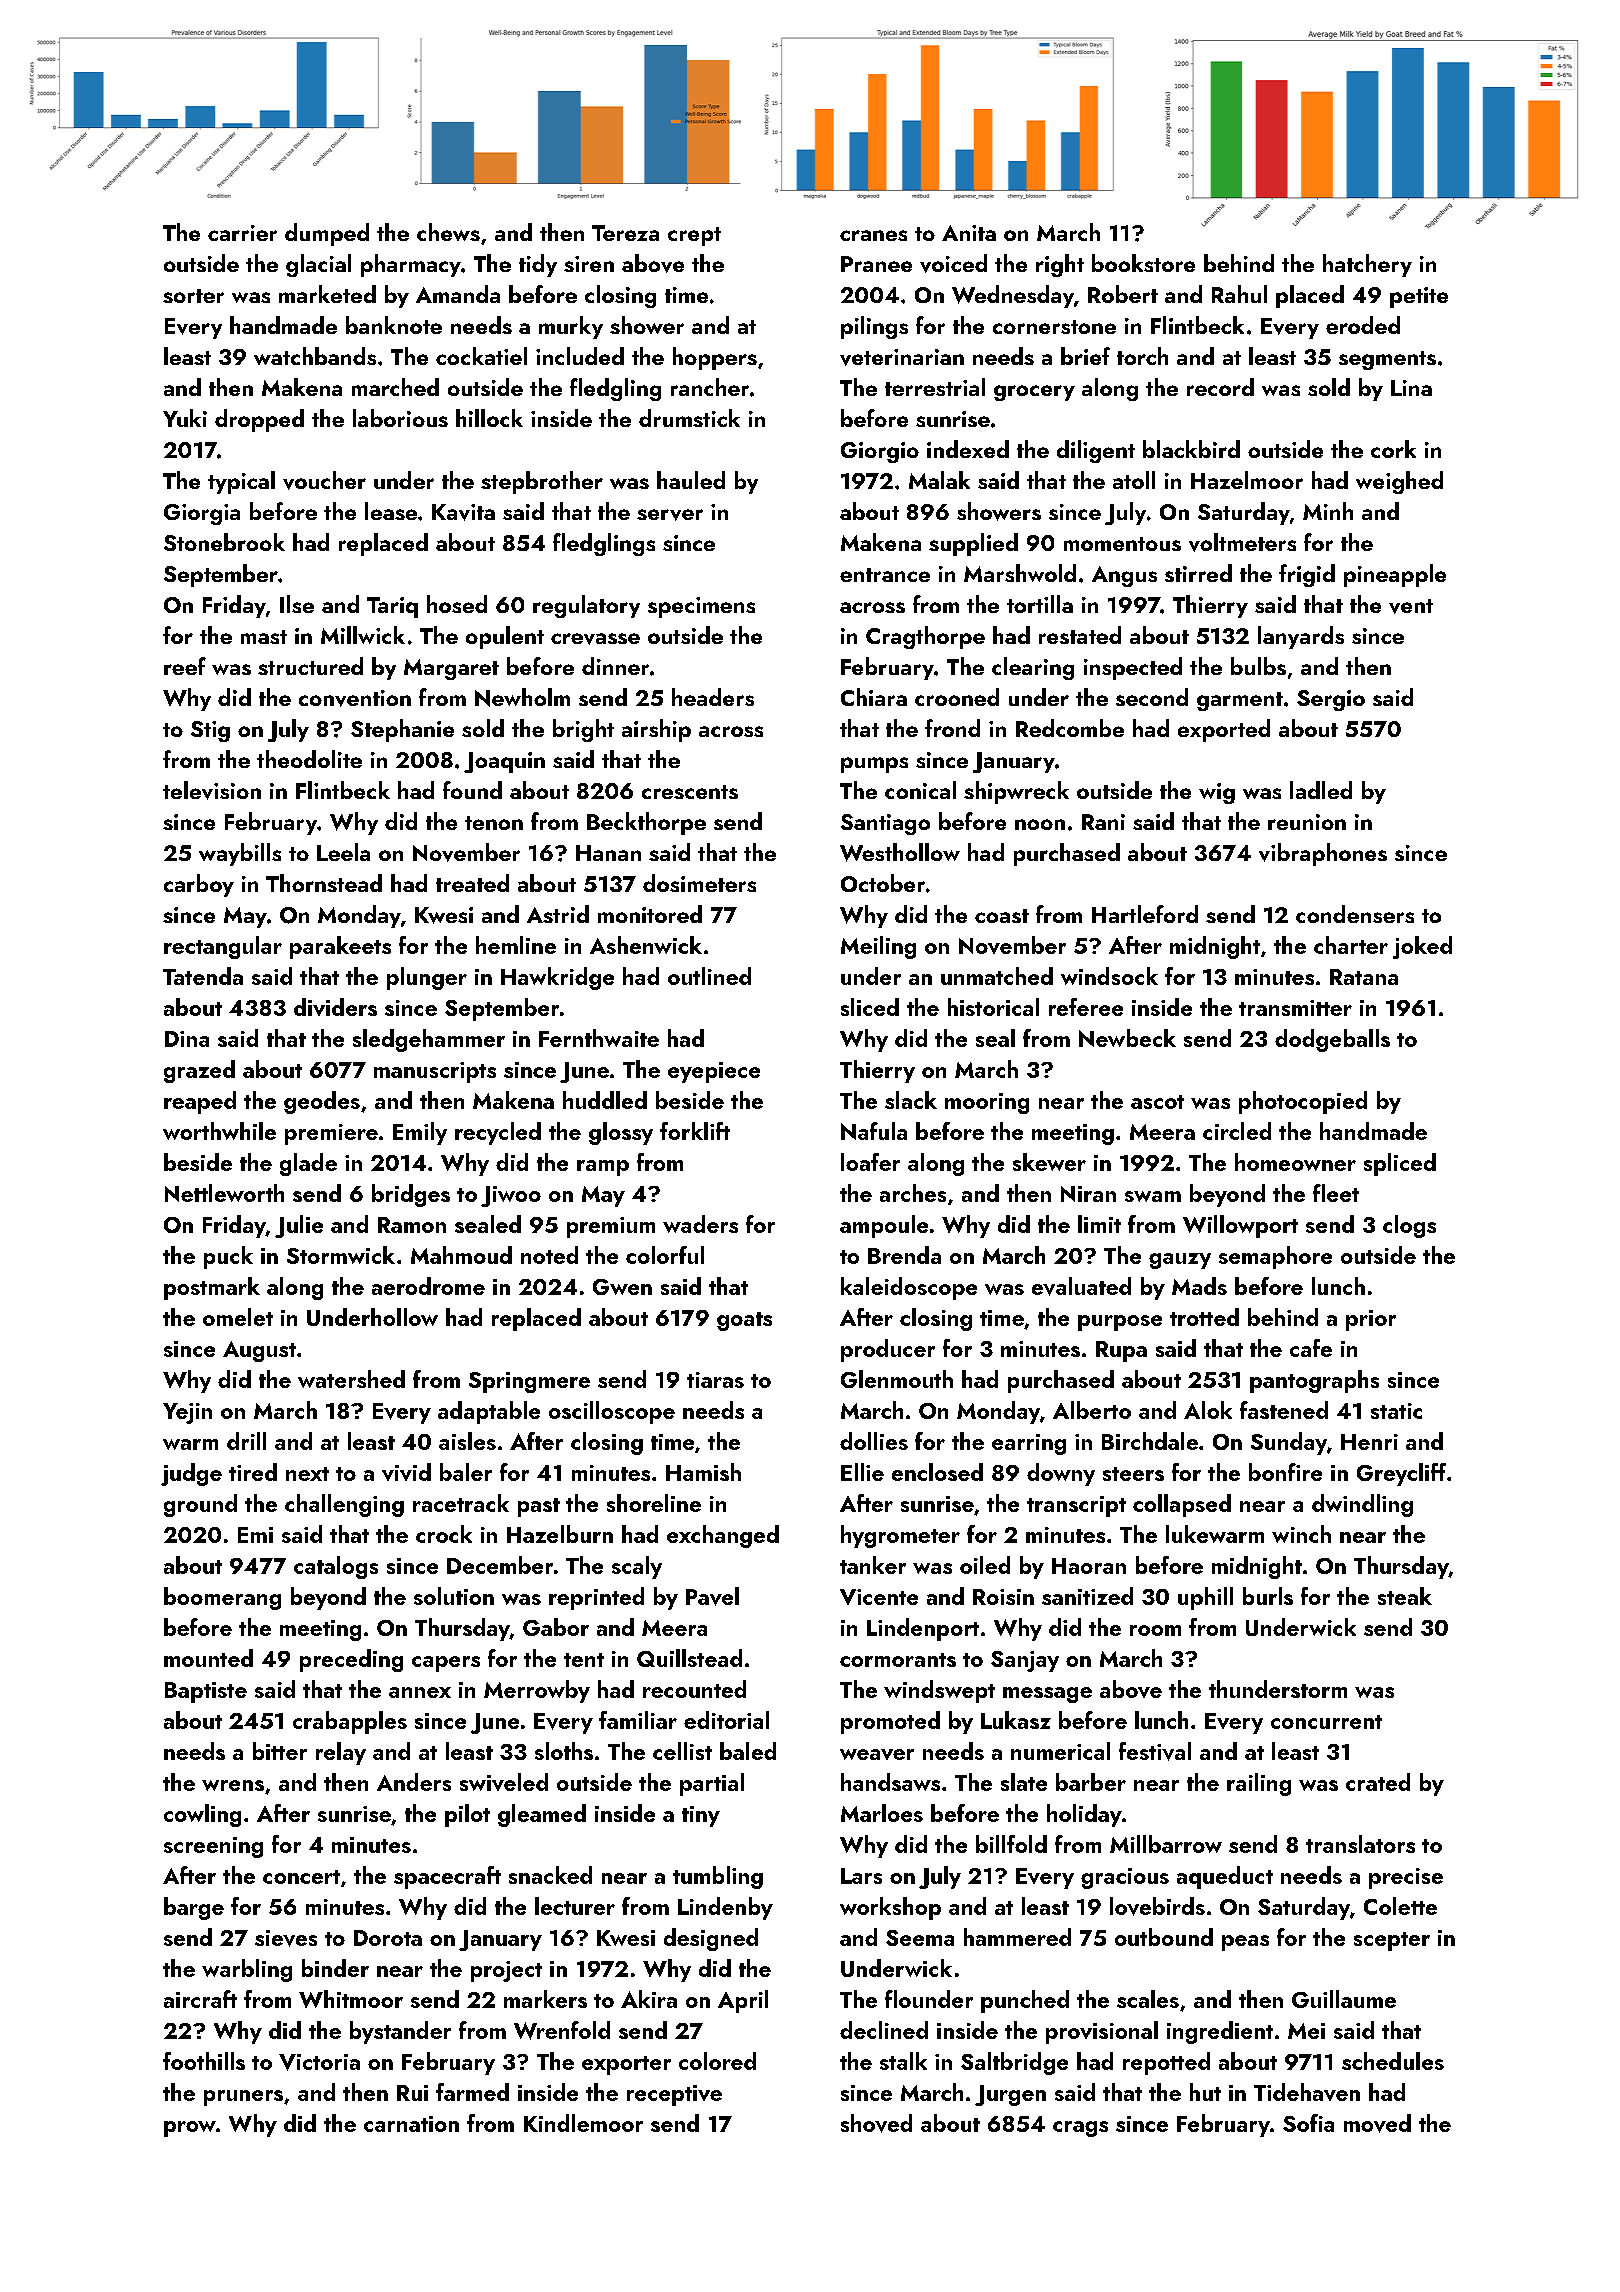 The image size is (1620, 2292). What do you see at coordinates (190, 2129) in the screenshot?
I see `prow` at bounding box center [190, 2129].
